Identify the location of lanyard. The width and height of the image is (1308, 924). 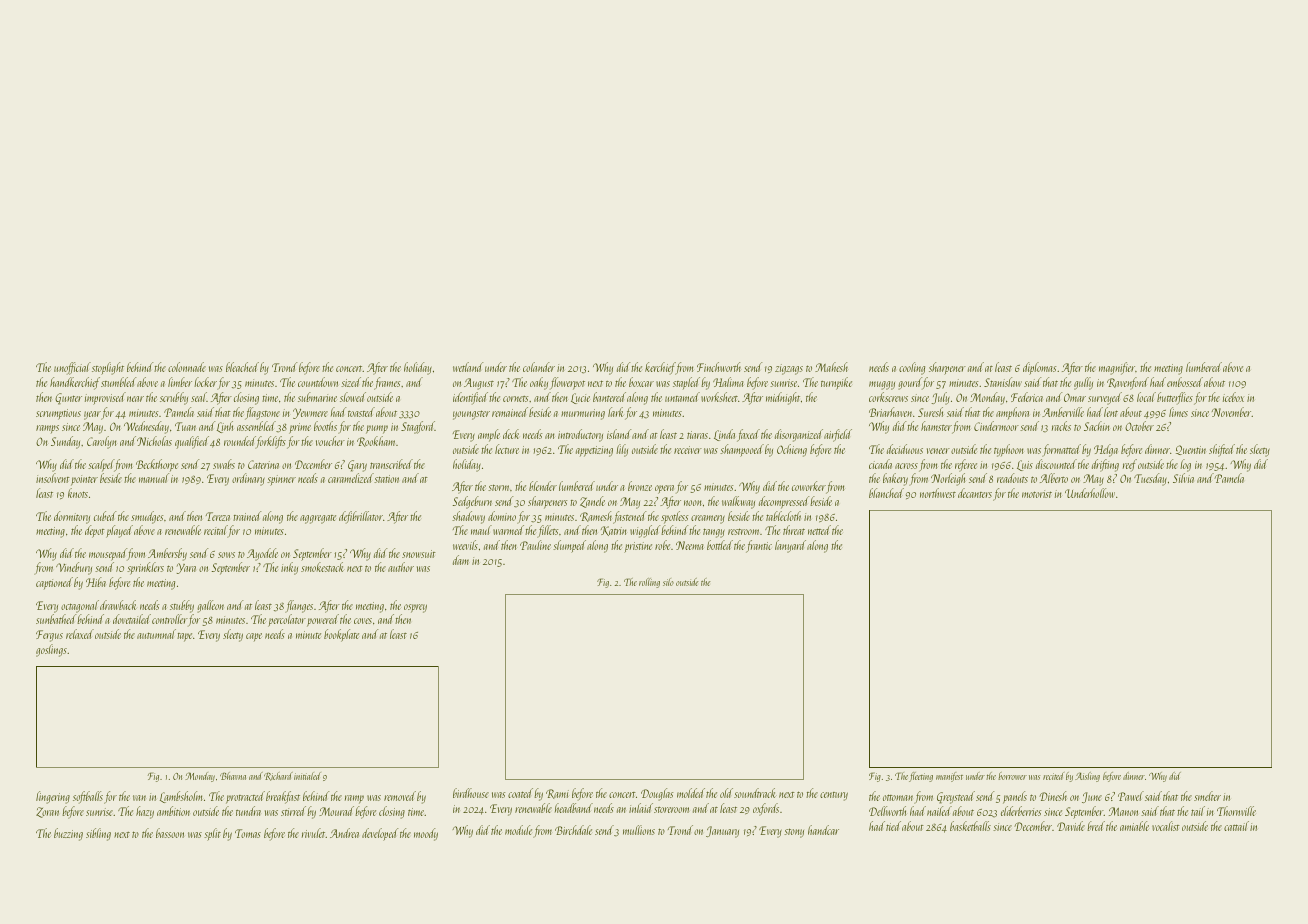
(790, 546).
